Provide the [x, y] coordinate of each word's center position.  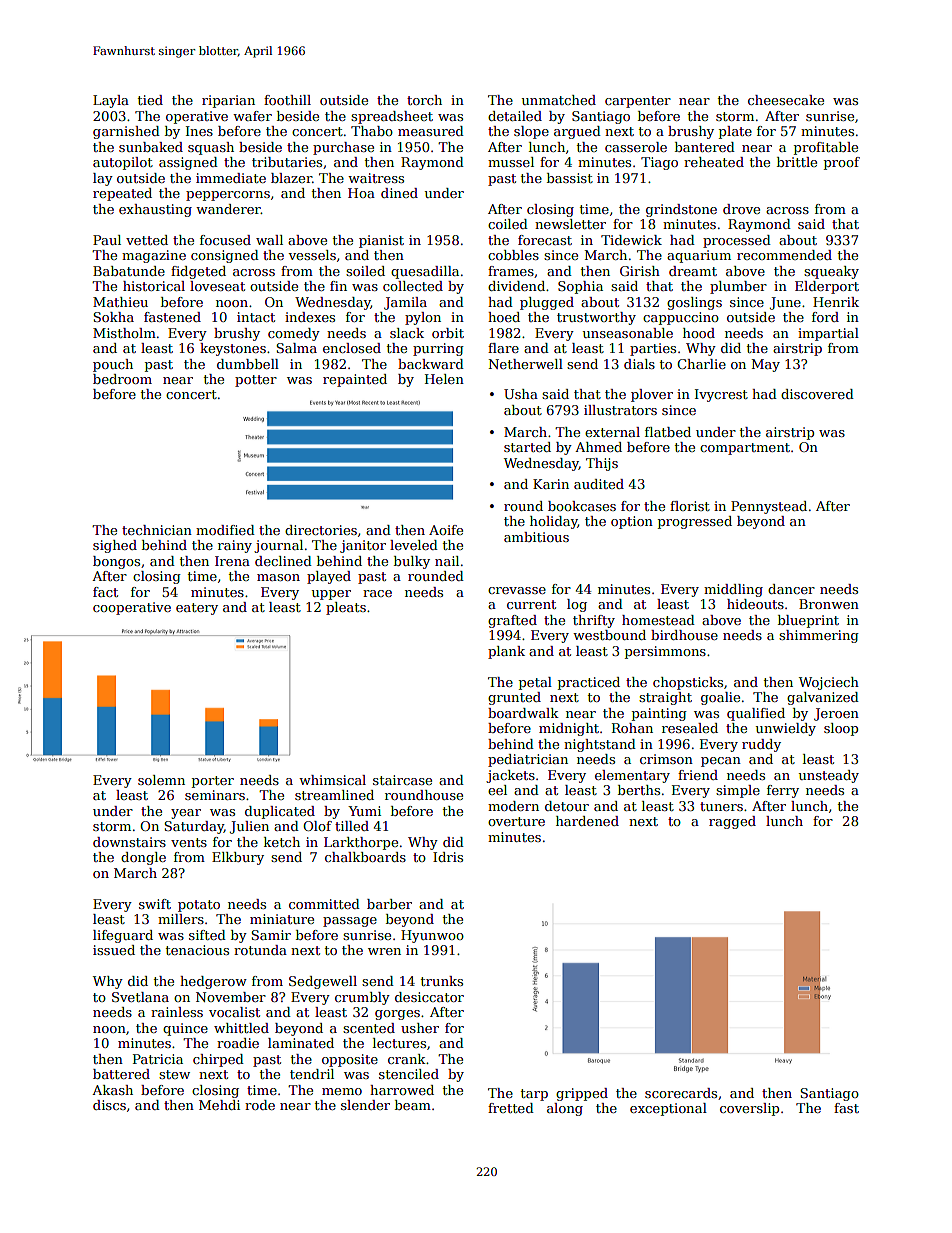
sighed [115, 546]
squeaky [831, 272]
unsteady [829, 776]
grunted [514, 698]
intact [256, 317]
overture [516, 821]
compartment [745, 449]
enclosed [352, 348]
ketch [282, 842]
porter [213, 782]
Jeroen [836, 714]
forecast [545, 240]
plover [652, 395]
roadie [238, 1043]
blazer [291, 178]
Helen [444, 379]
